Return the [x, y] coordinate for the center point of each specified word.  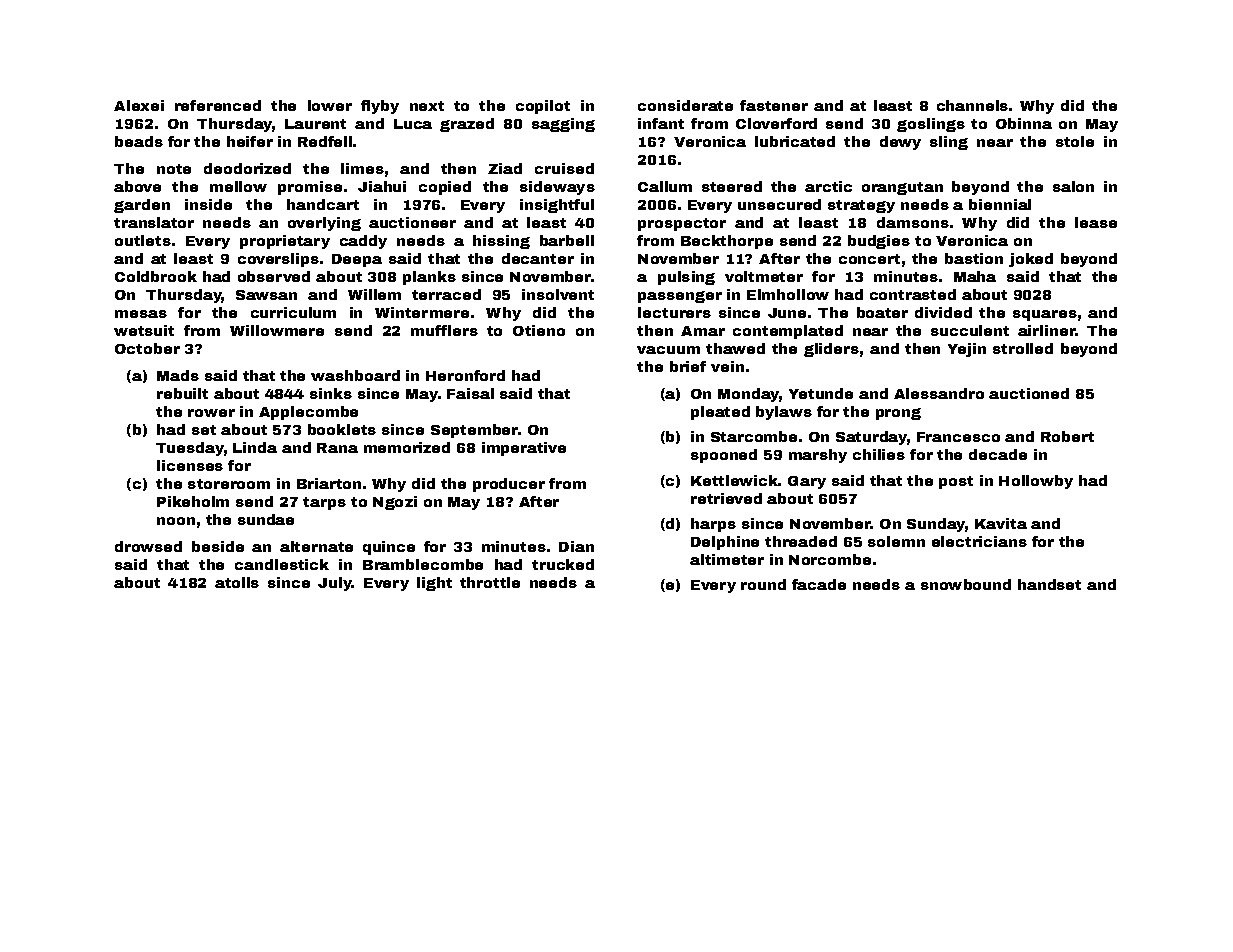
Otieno [539, 330]
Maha [975, 276]
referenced [218, 105]
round [763, 584]
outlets [143, 240]
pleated [720, 413]
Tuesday [190, 449]
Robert [1067, 436]
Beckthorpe [727, 242]
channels [972, 105]
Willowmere [277, 330]
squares [1045, 315]
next [427, 106]
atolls [237, 582]
